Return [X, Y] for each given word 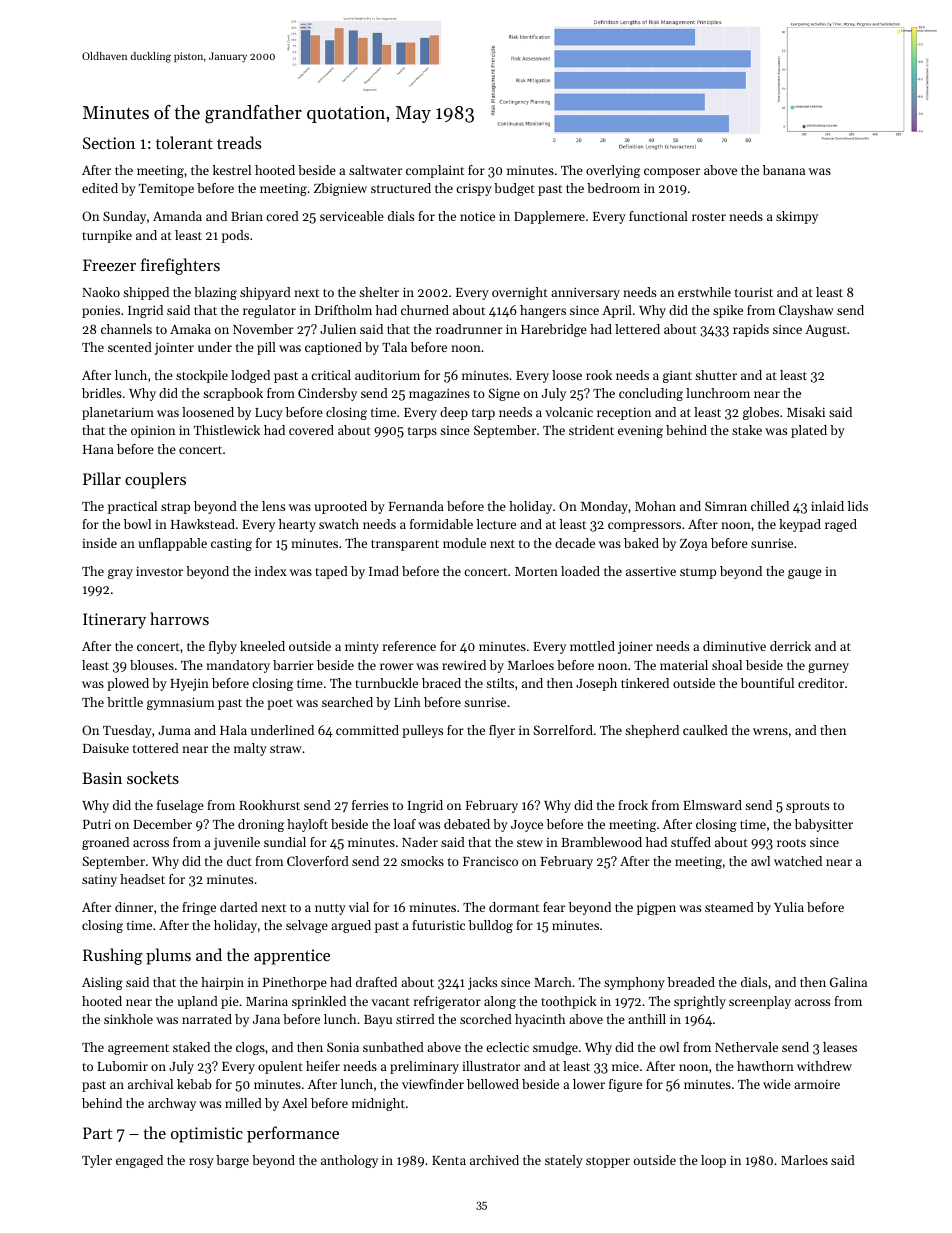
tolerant [184, 142]
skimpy [797, 217]
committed [367, 730]
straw [286, 749]
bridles [102, 393]
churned [425, 310]
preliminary [424, 1067]
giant [677, 377]
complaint [435, 171]
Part [98, 1133]
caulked [705, 730]
